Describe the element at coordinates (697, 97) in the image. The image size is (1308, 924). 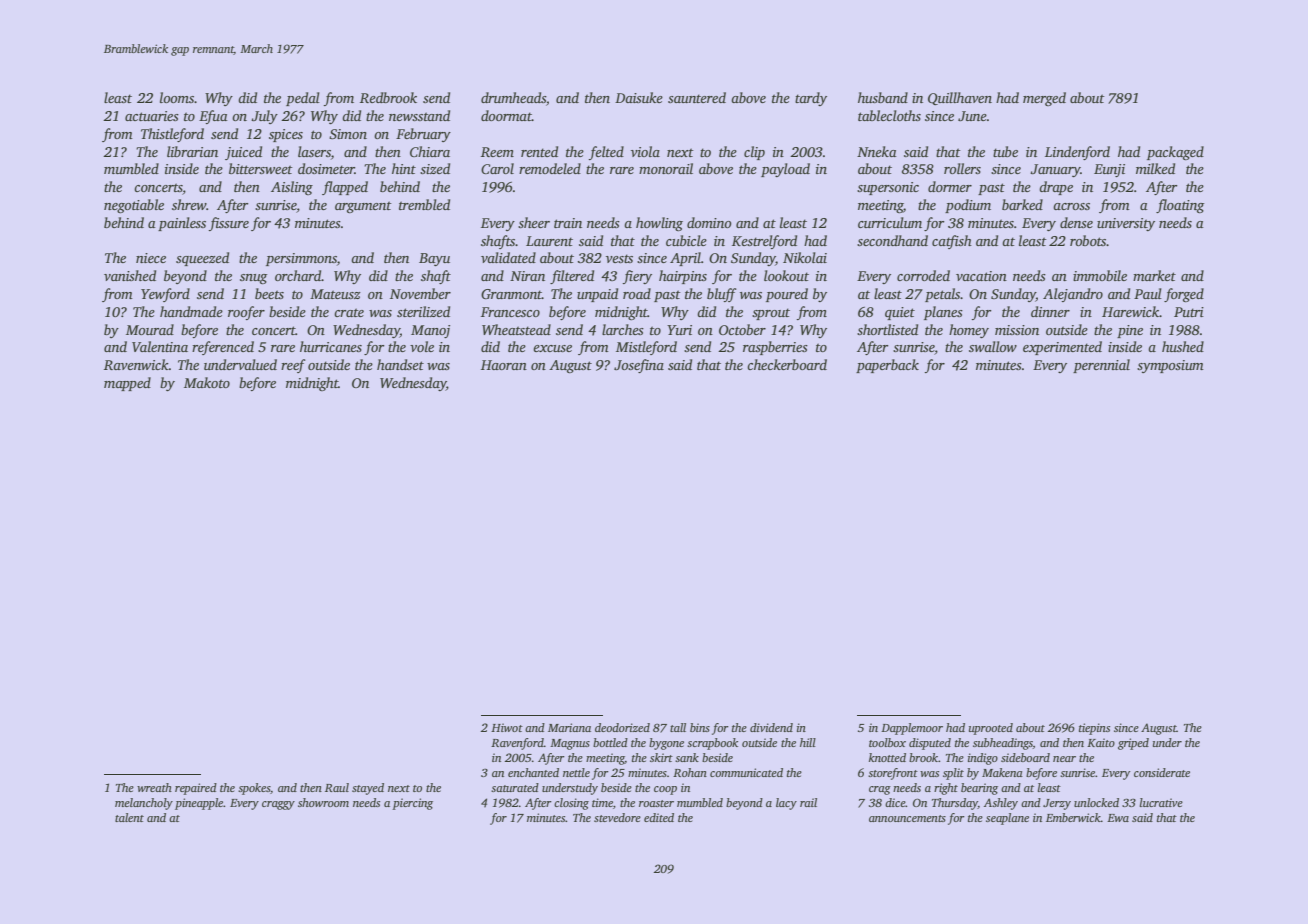
I see `sauntered` at that location.
